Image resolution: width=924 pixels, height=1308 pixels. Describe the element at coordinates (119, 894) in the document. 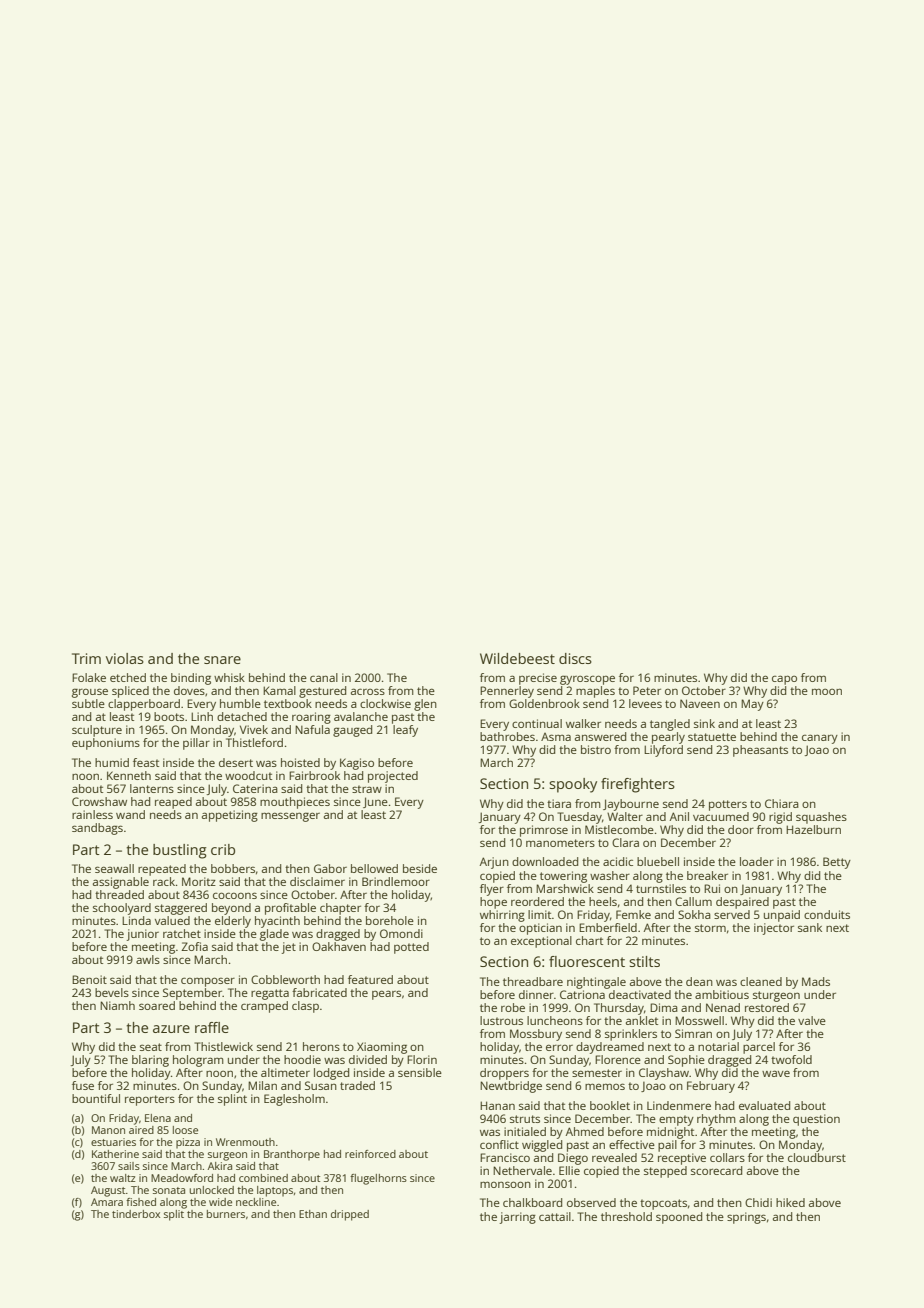

I see `threaded` at that location.
